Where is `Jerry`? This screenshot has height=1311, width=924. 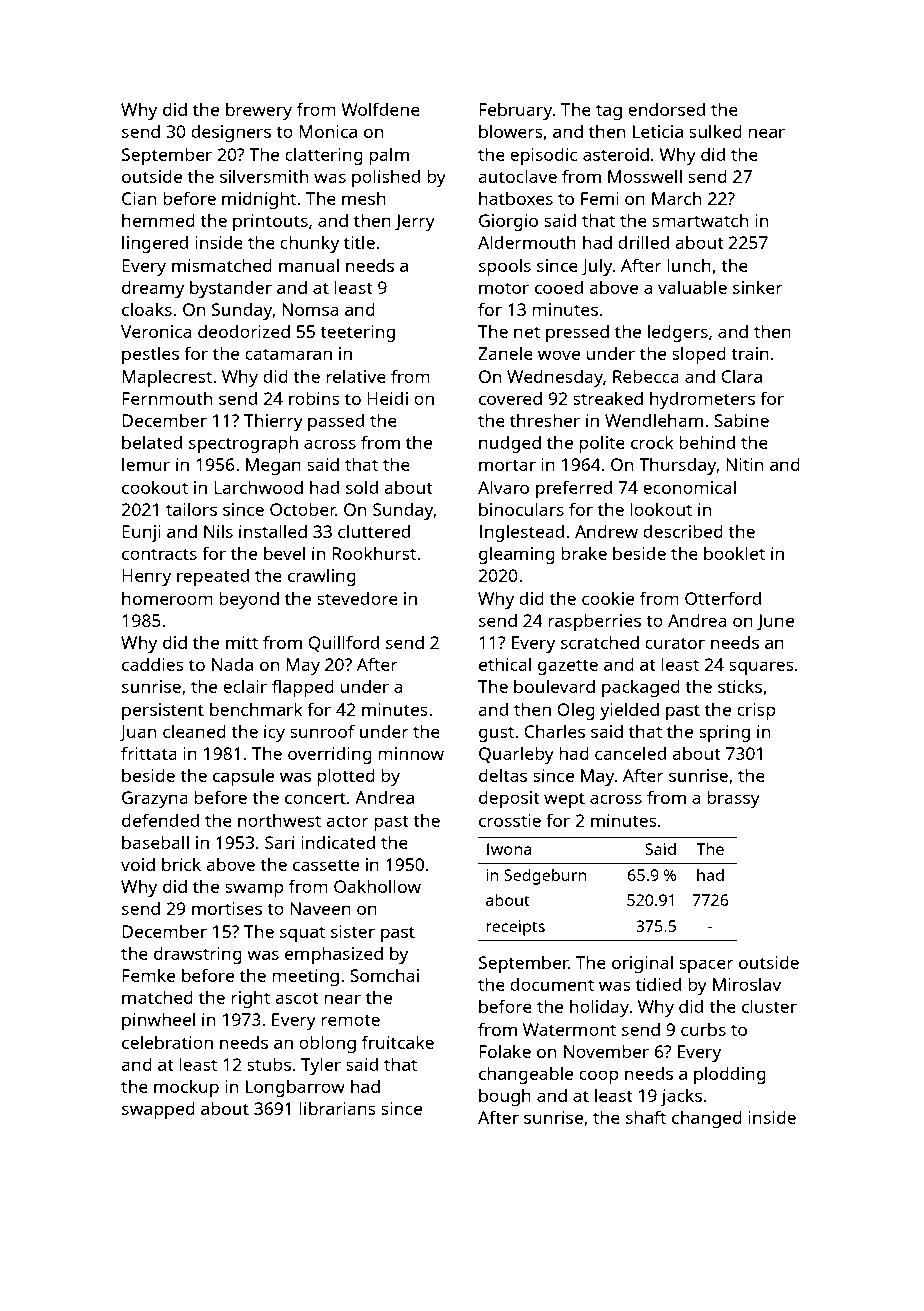 Jerry is located at coordinates (415, 222).
